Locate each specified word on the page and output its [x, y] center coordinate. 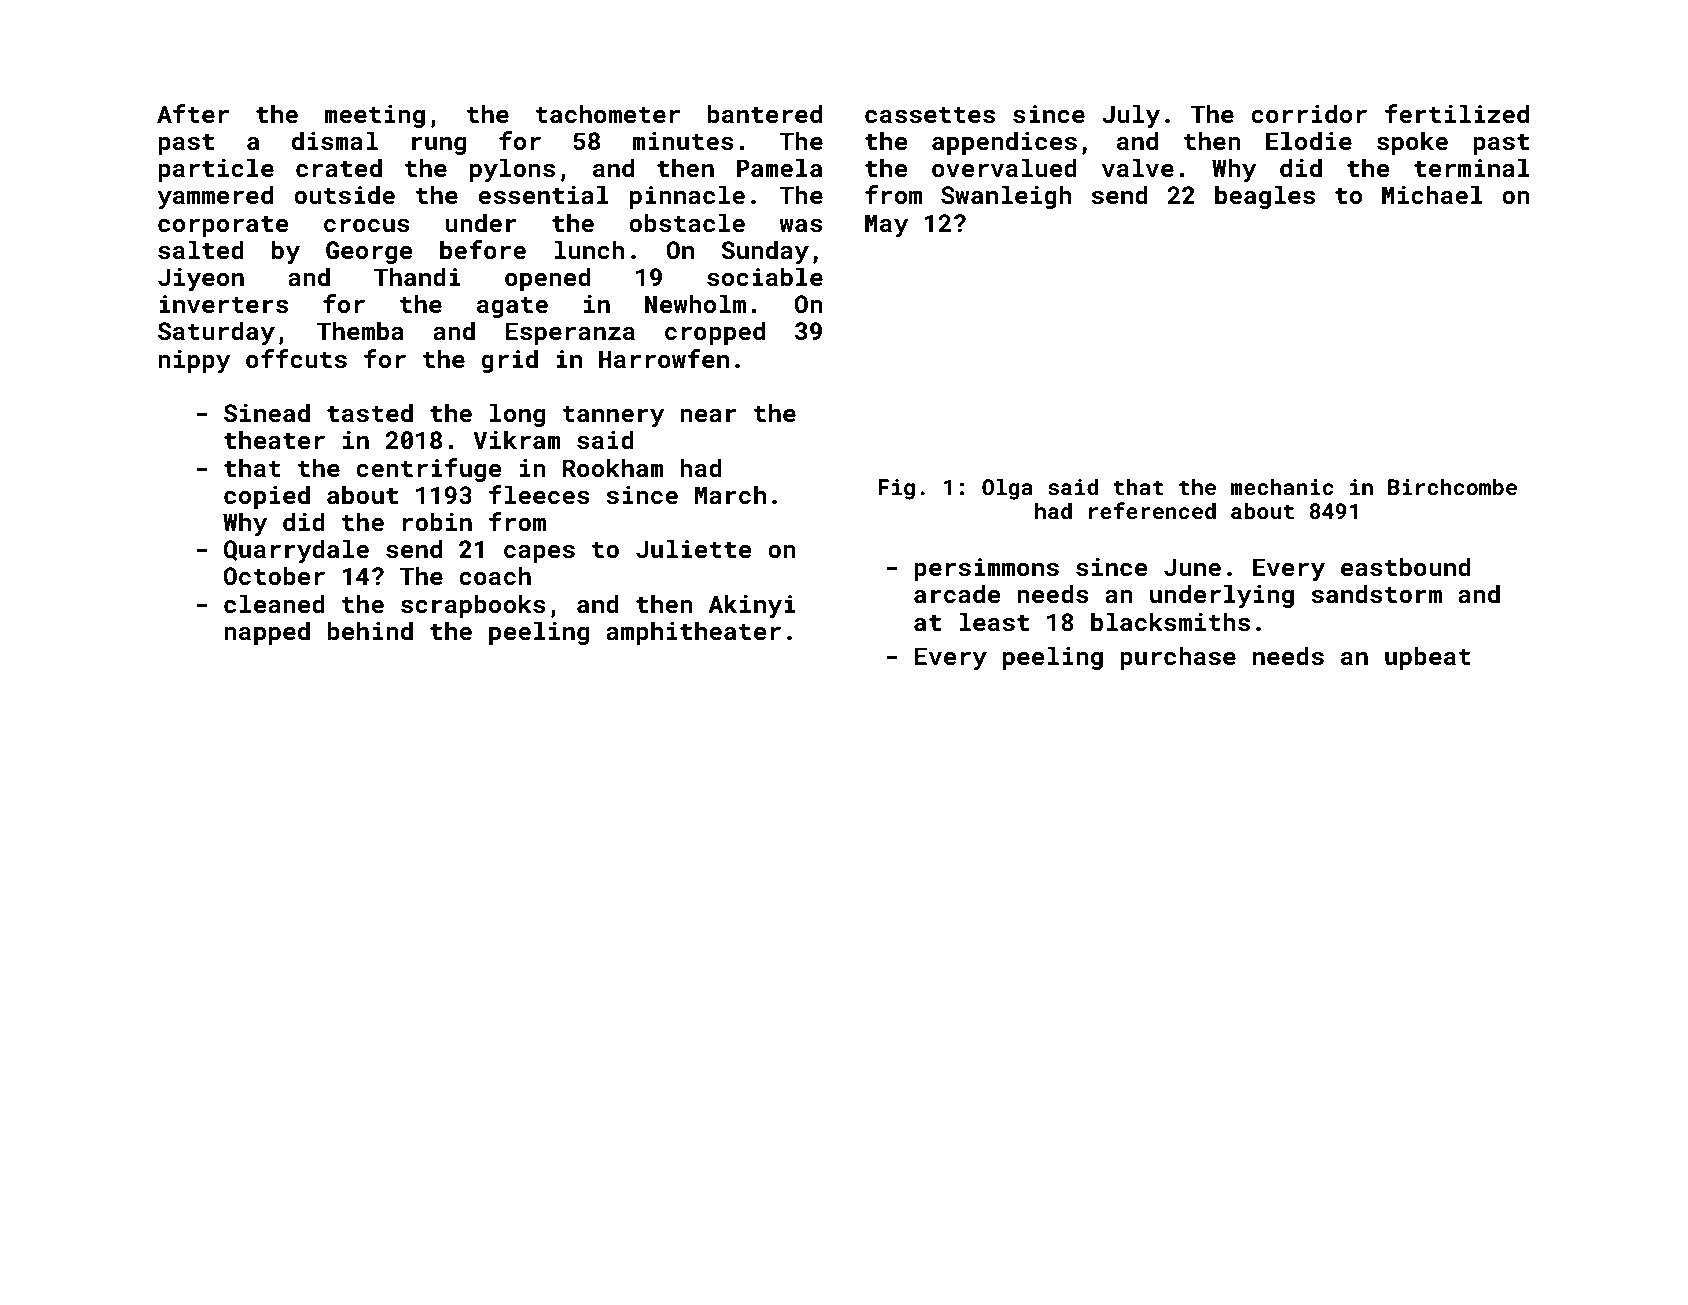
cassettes [930, 115]
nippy [194, 361]
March [730, 494]
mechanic [1281, 486]
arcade [957, 593]
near [708, 415]
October [274, 575]
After [193, 114]
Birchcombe [1452, 486]
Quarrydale [296, 551]
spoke [1412, 143]
